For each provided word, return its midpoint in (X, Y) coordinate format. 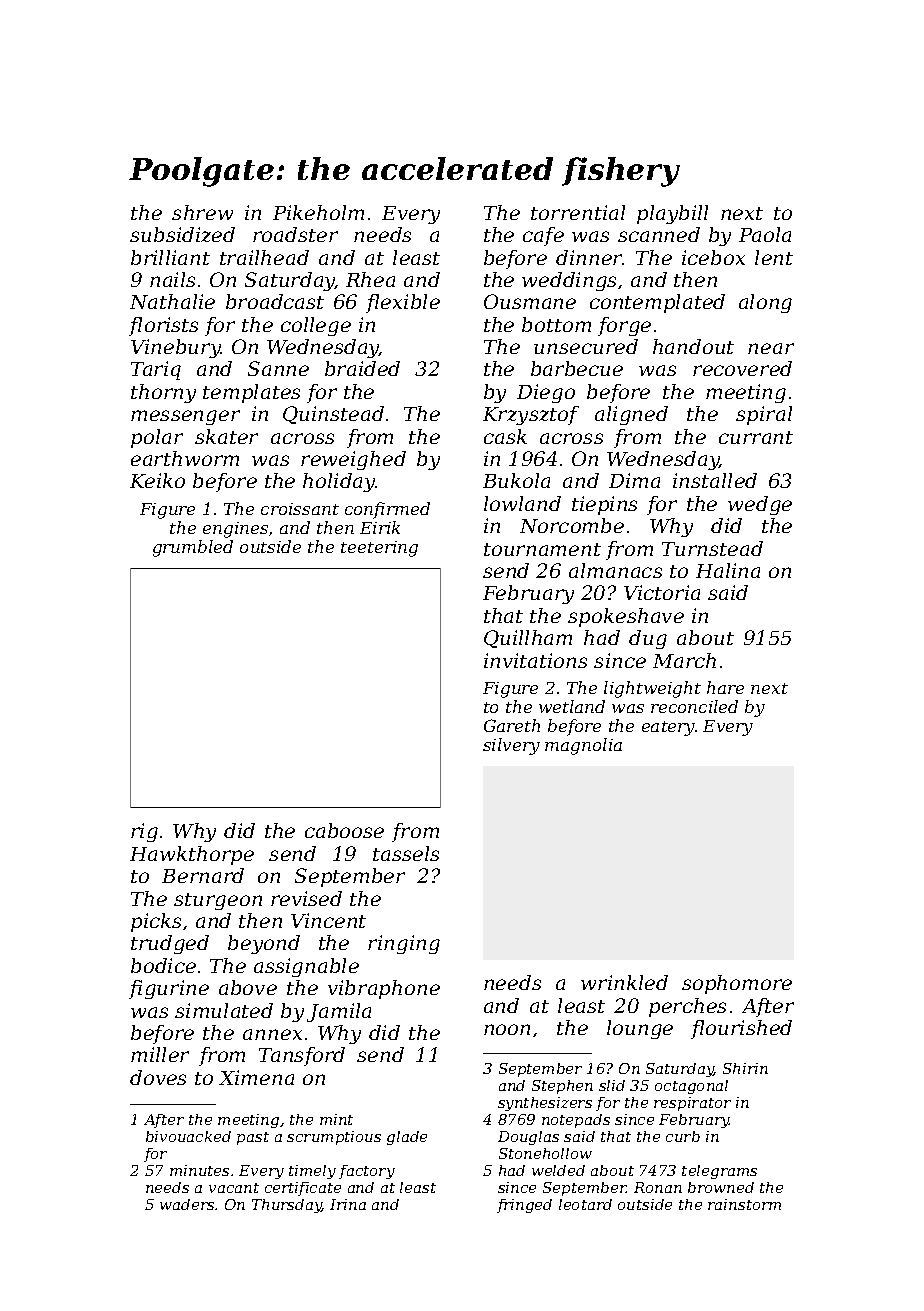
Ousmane (530, 301)
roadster (295, 234)
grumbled (193, 548)
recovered (742, 368)
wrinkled (624, 982)
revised (306, 898)
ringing (404, 944)
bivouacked (188, 1136)
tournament (542, 549)
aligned (631, 415)
